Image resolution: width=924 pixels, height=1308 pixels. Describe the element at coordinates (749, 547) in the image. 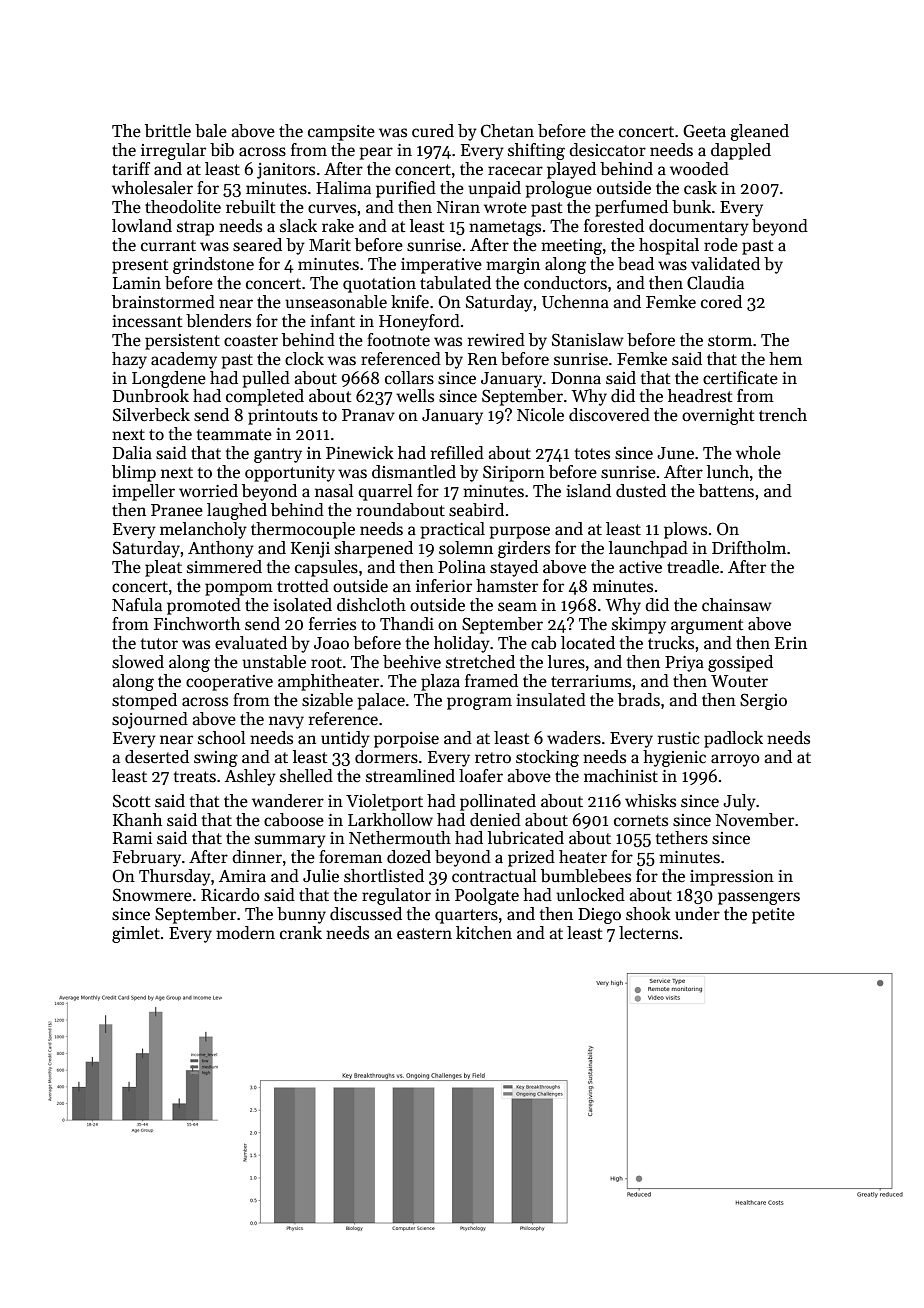

I see `Driftholm` at that location.
